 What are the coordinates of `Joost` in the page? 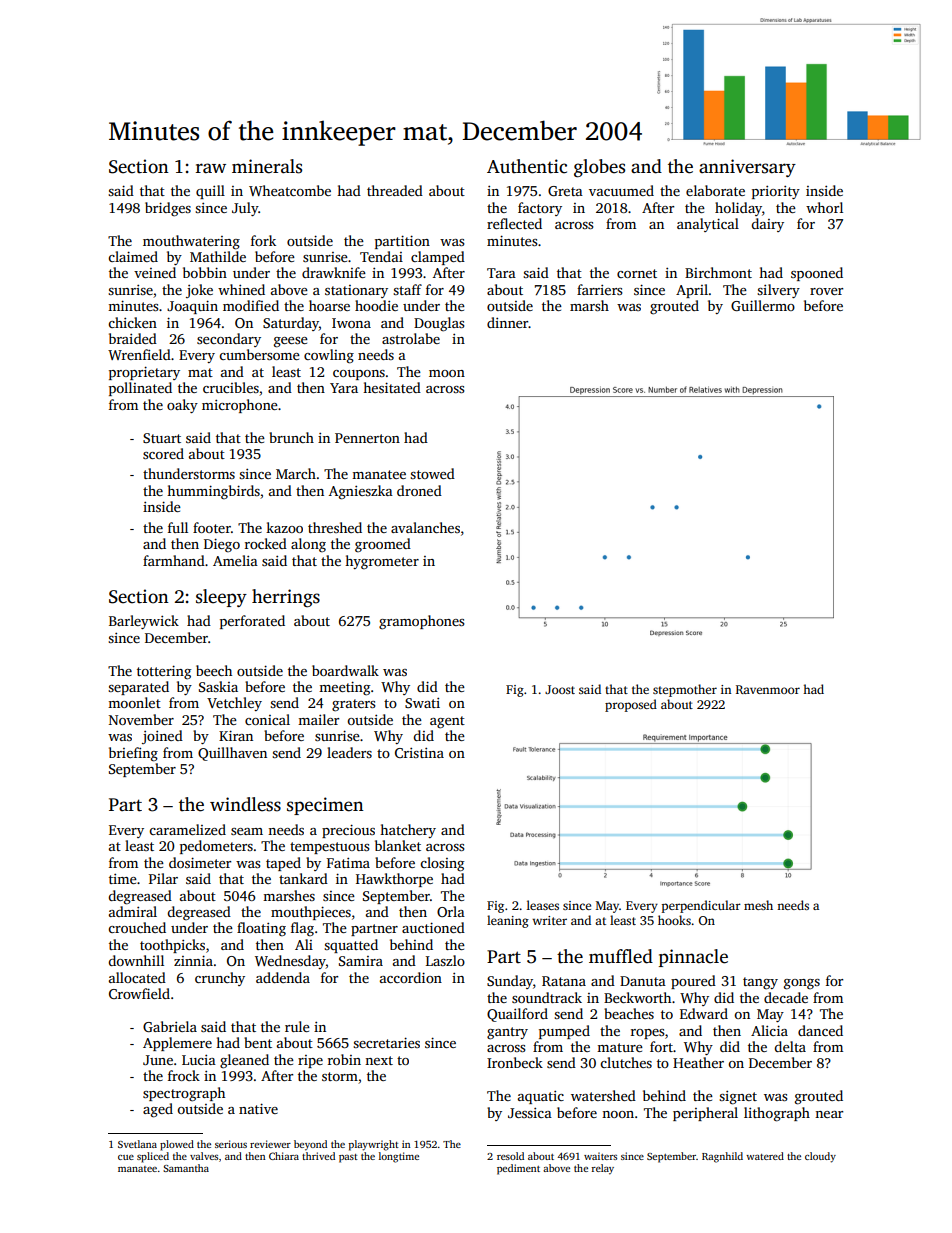 It's located at (560, 689).
